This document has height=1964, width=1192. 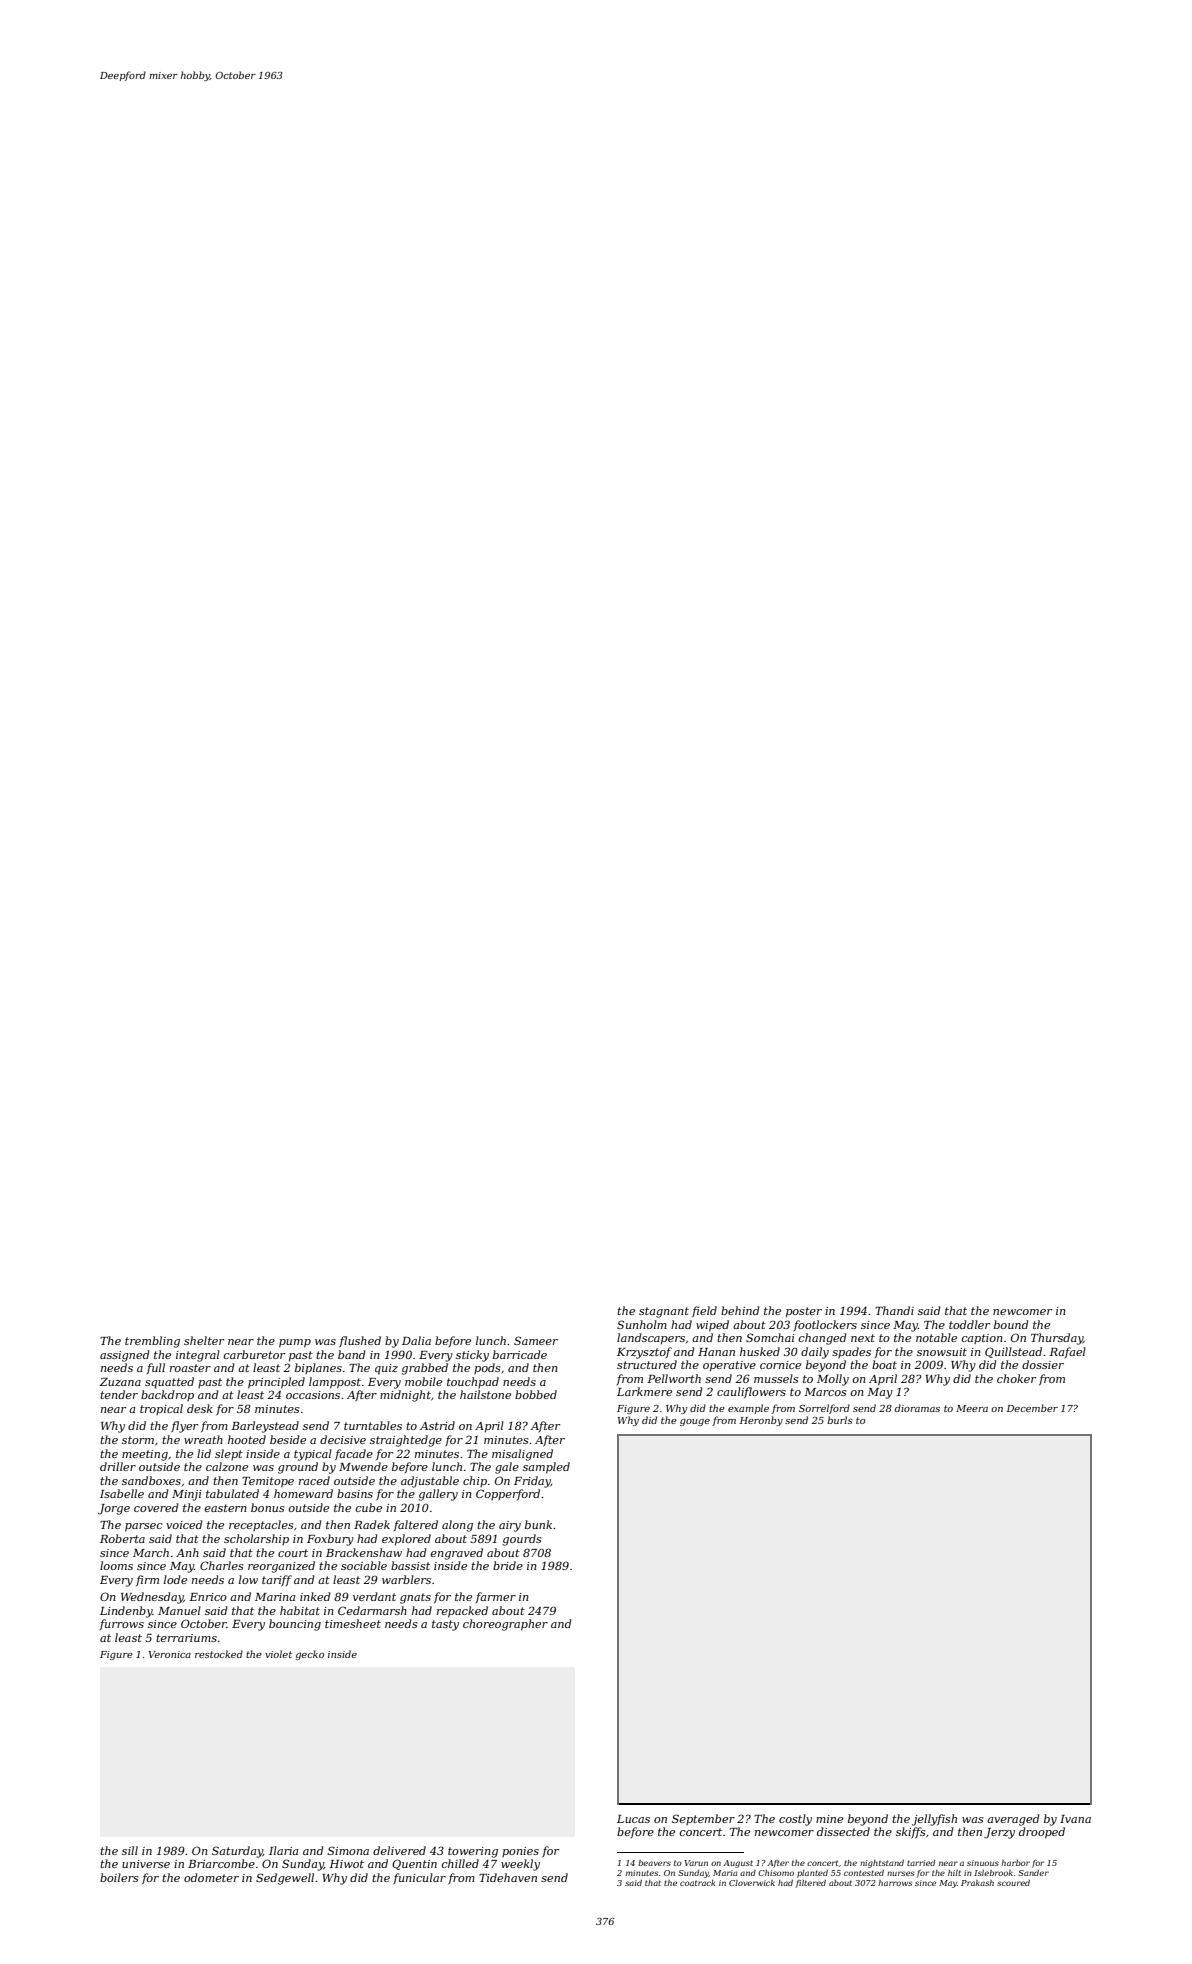 I want to click on reorganized, so click(x=281, y=1567).
